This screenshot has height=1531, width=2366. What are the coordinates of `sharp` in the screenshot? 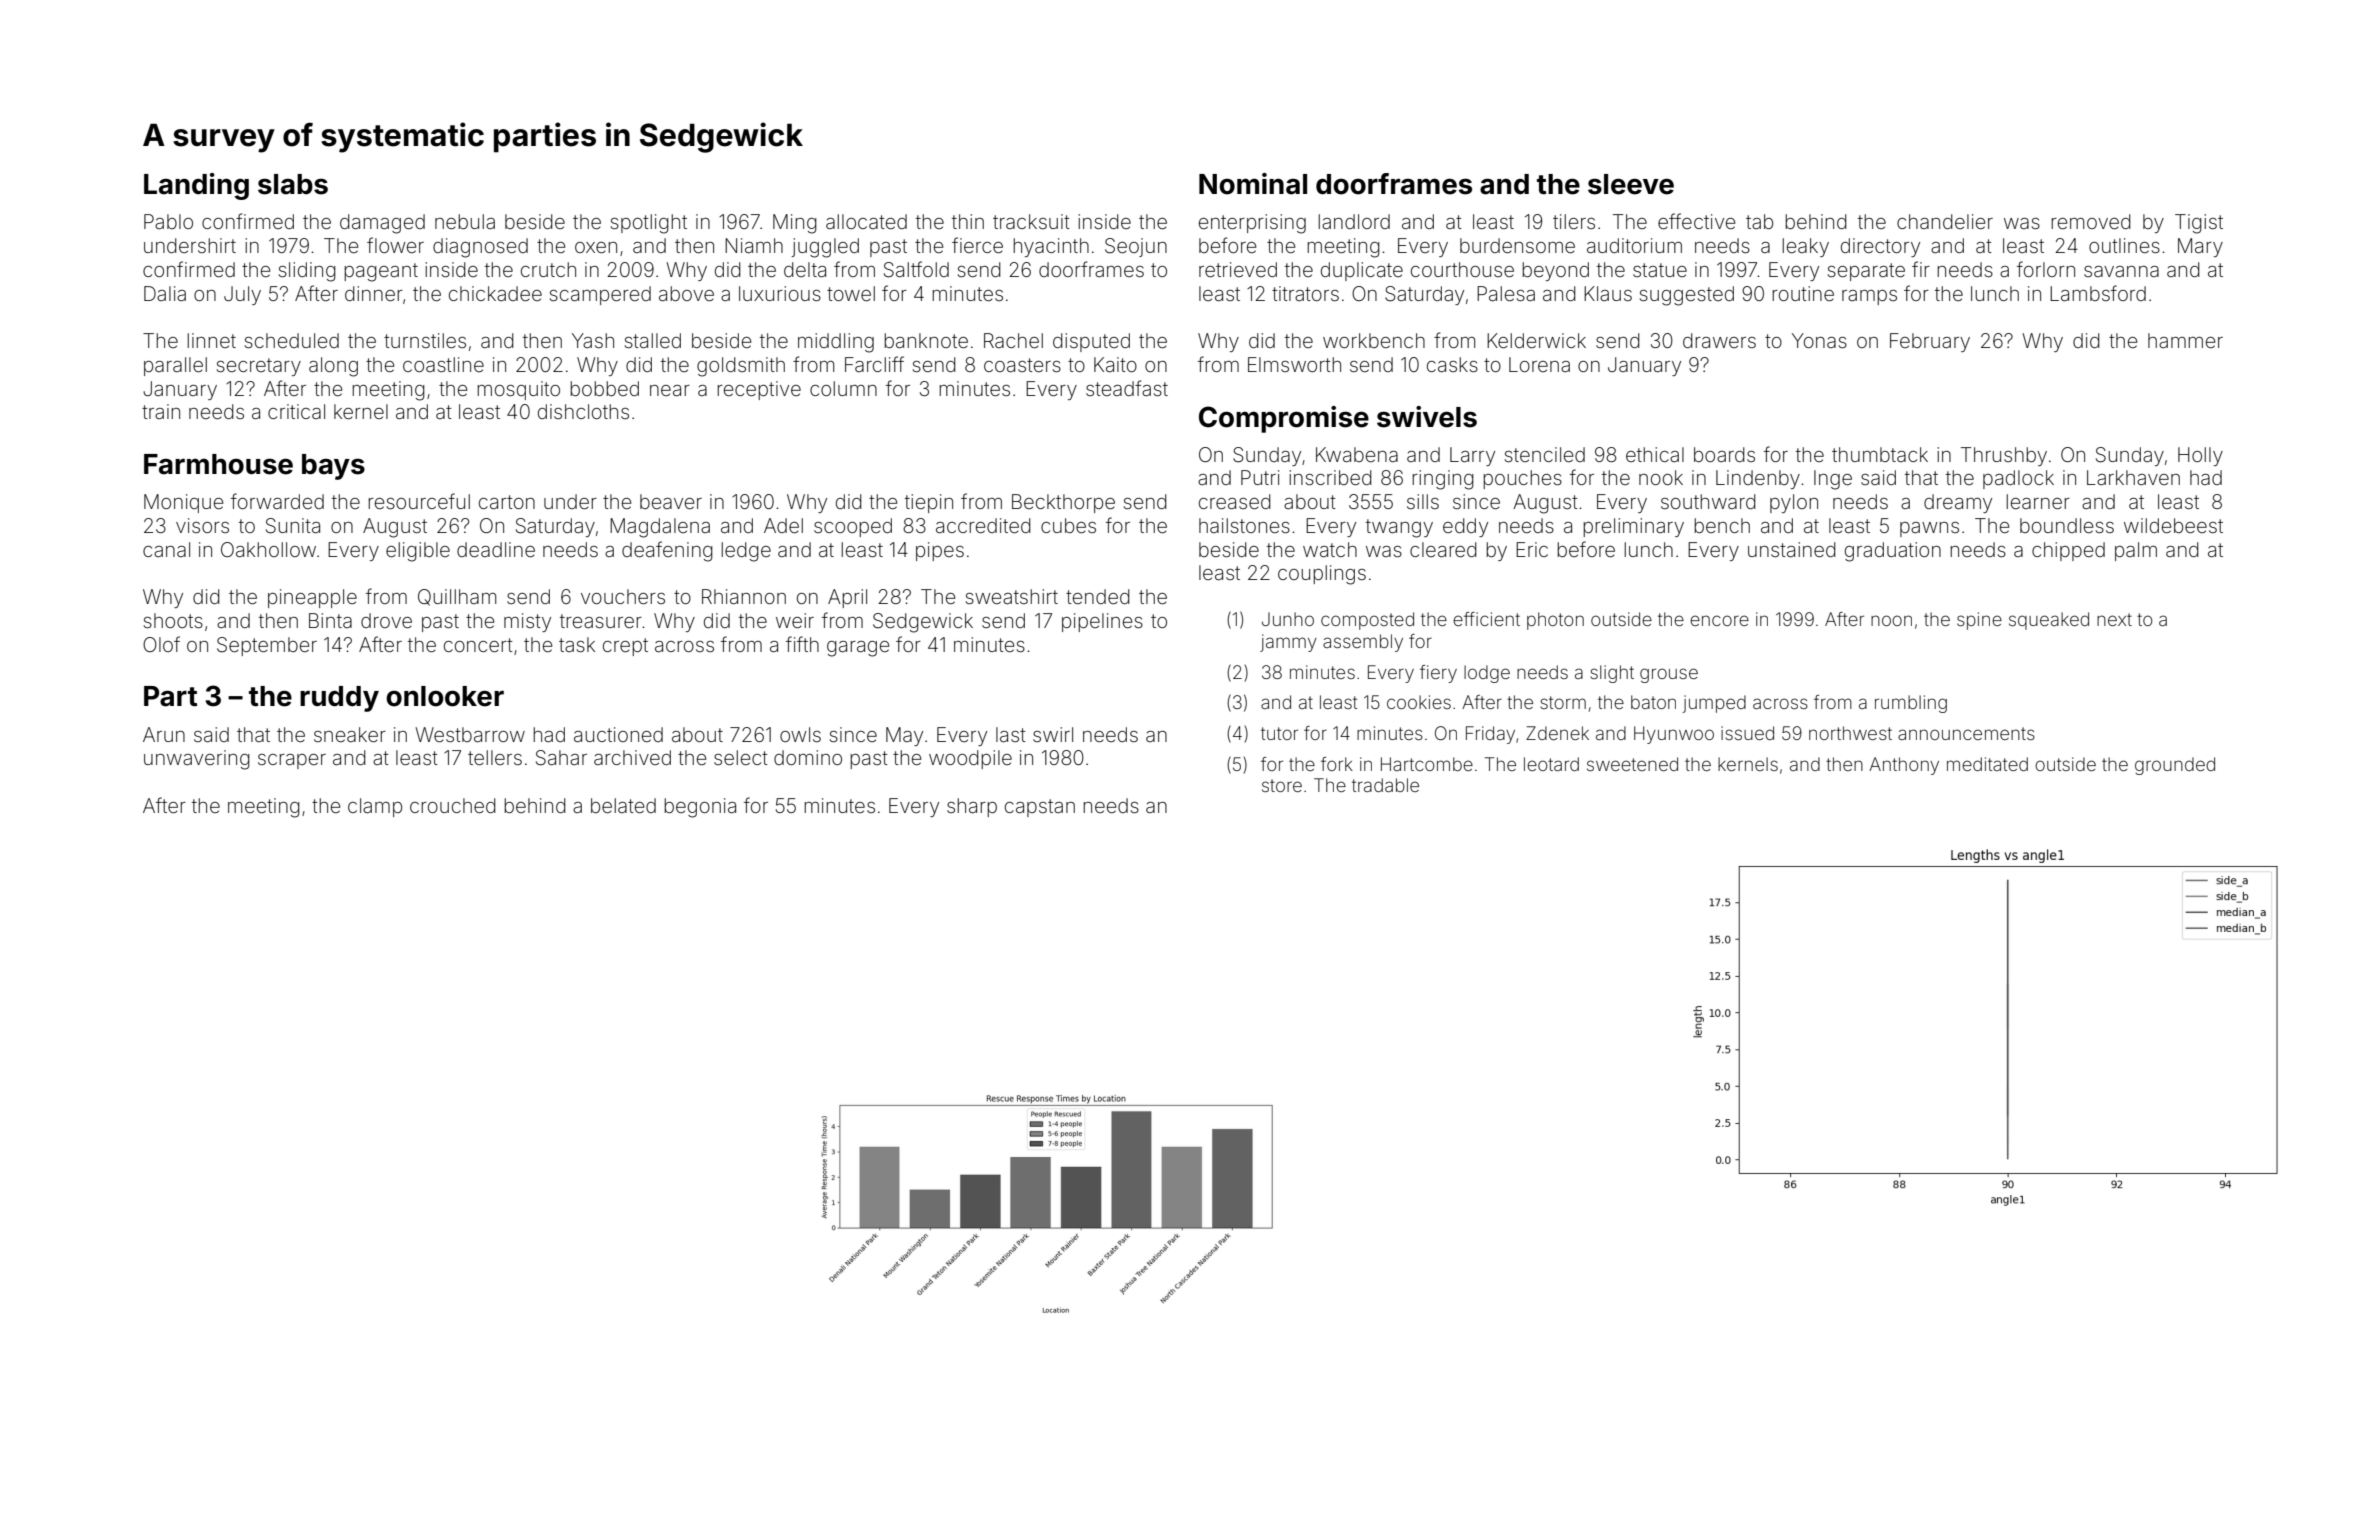 It's located at (972, 807).
